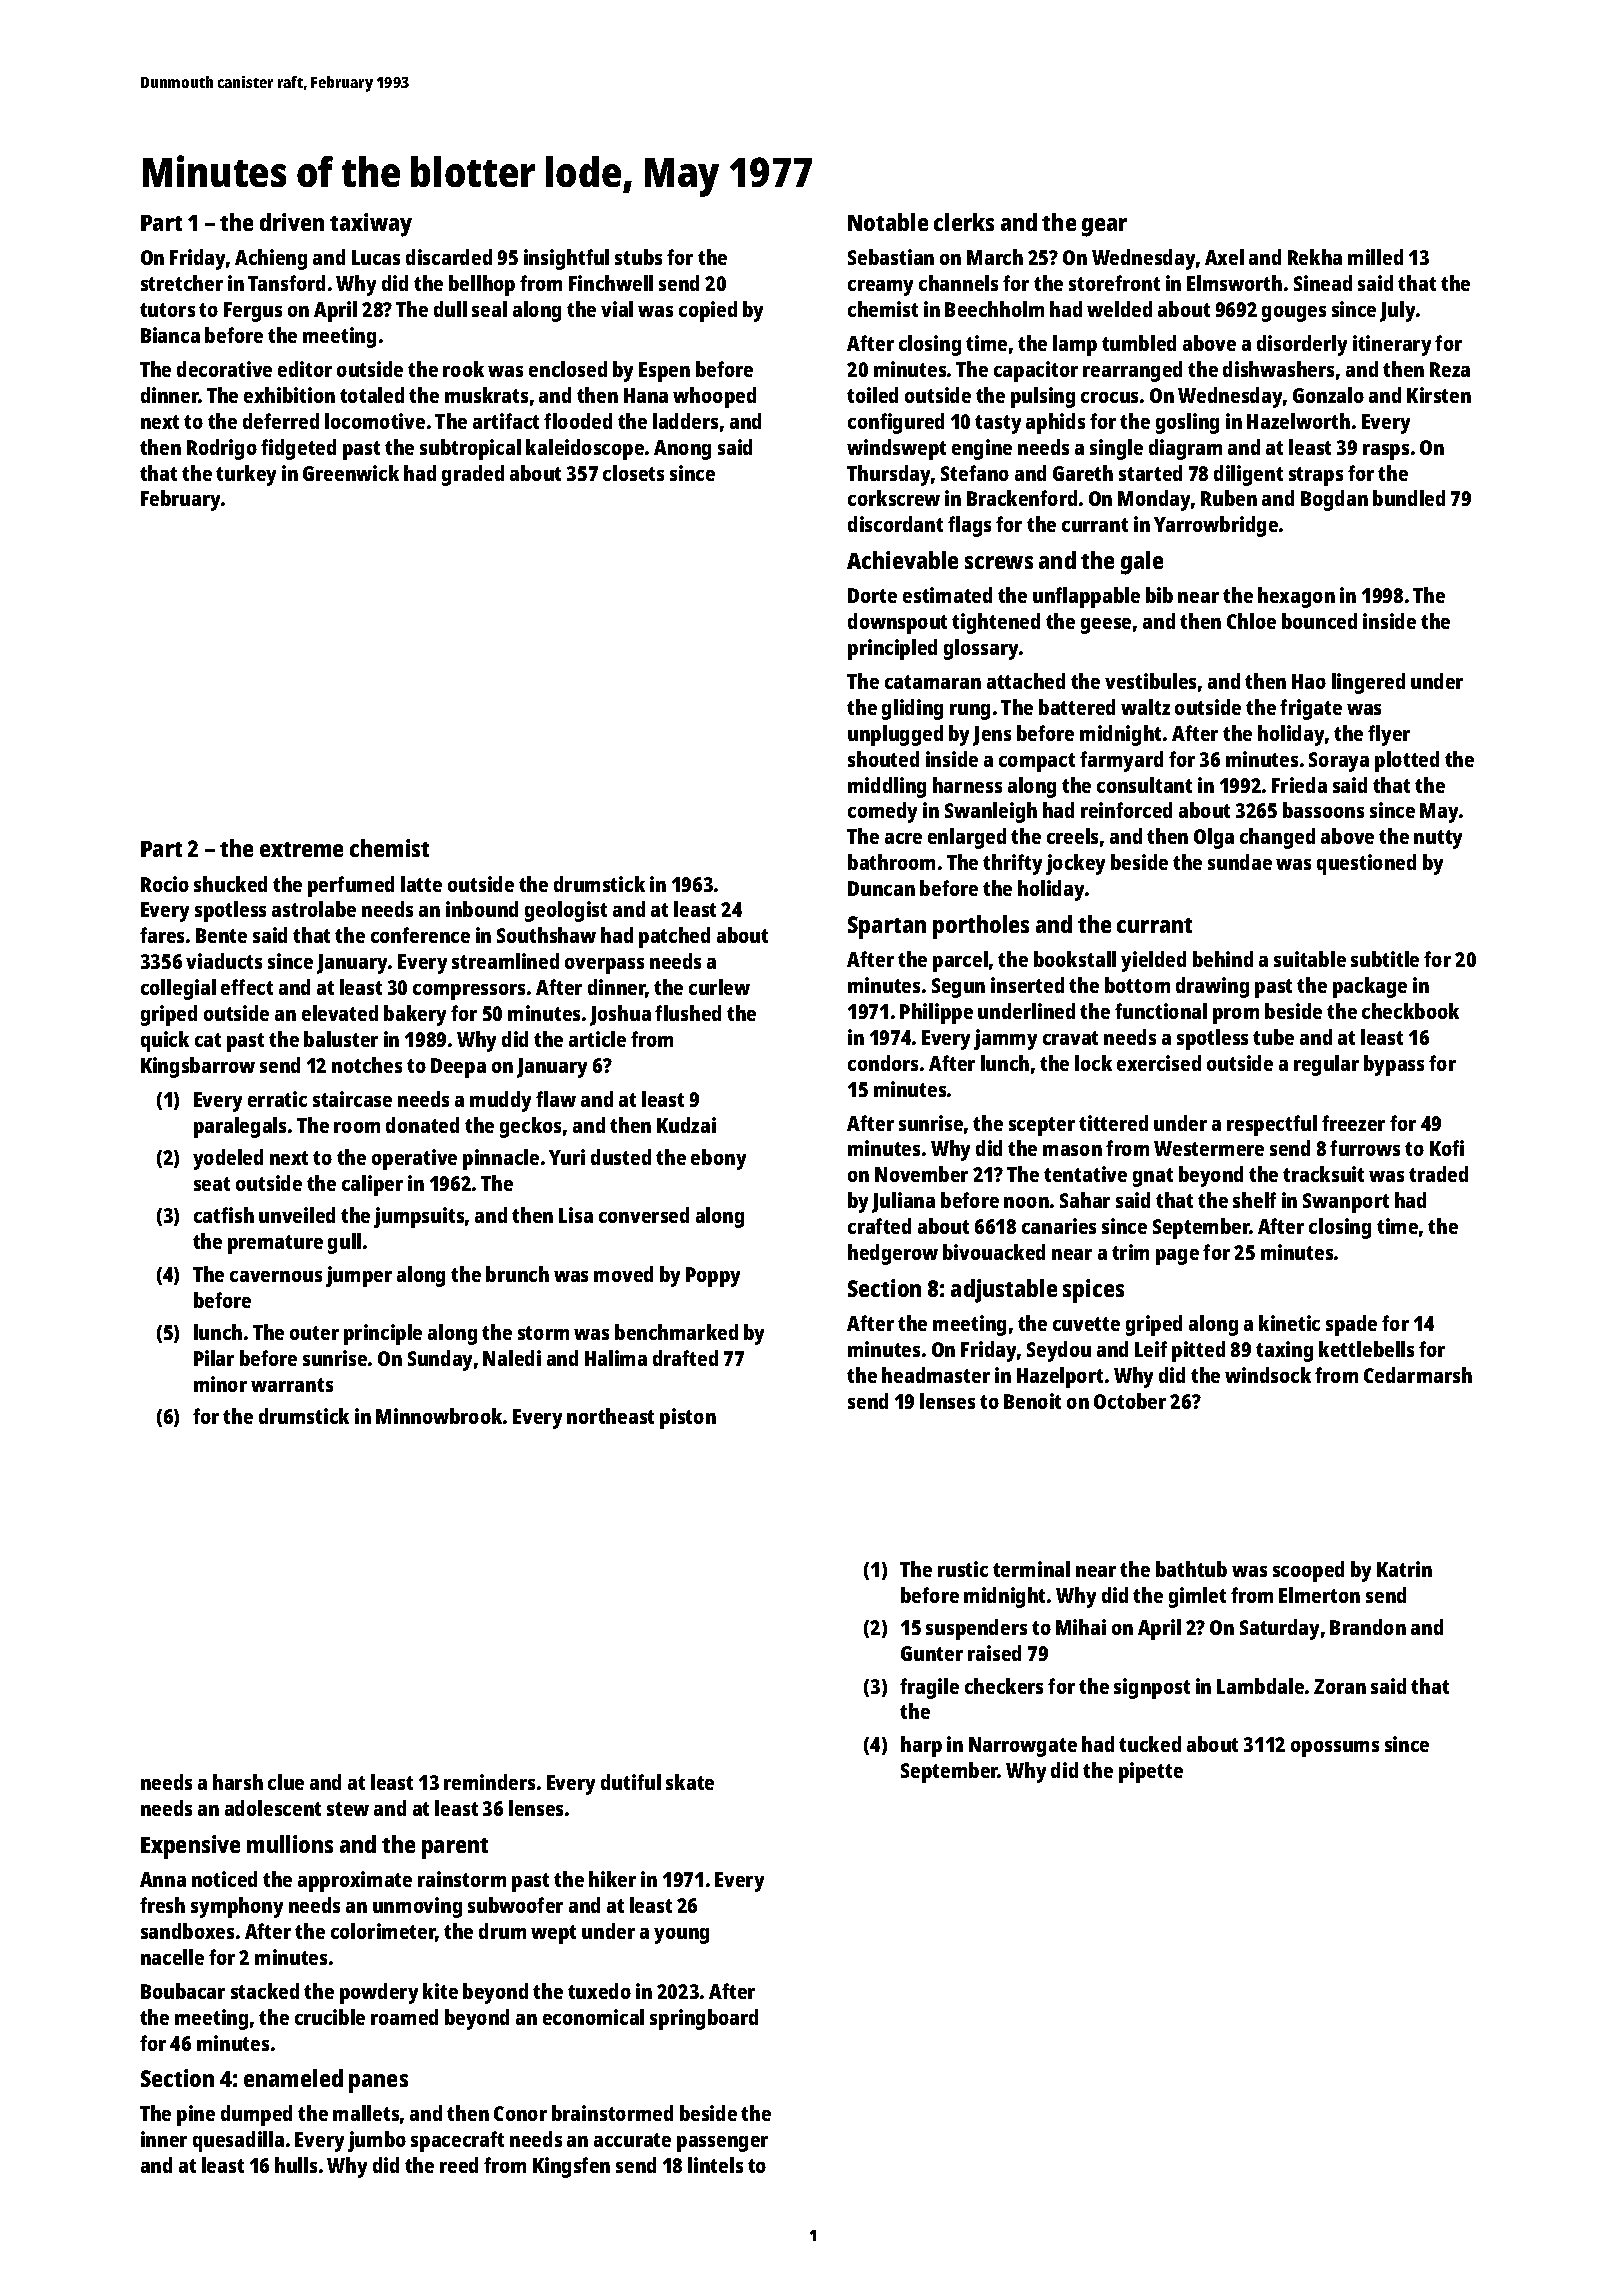  What do you see at coordinates (450, 309) in the page?
I see `dull` at bounding box center [450, 309].
